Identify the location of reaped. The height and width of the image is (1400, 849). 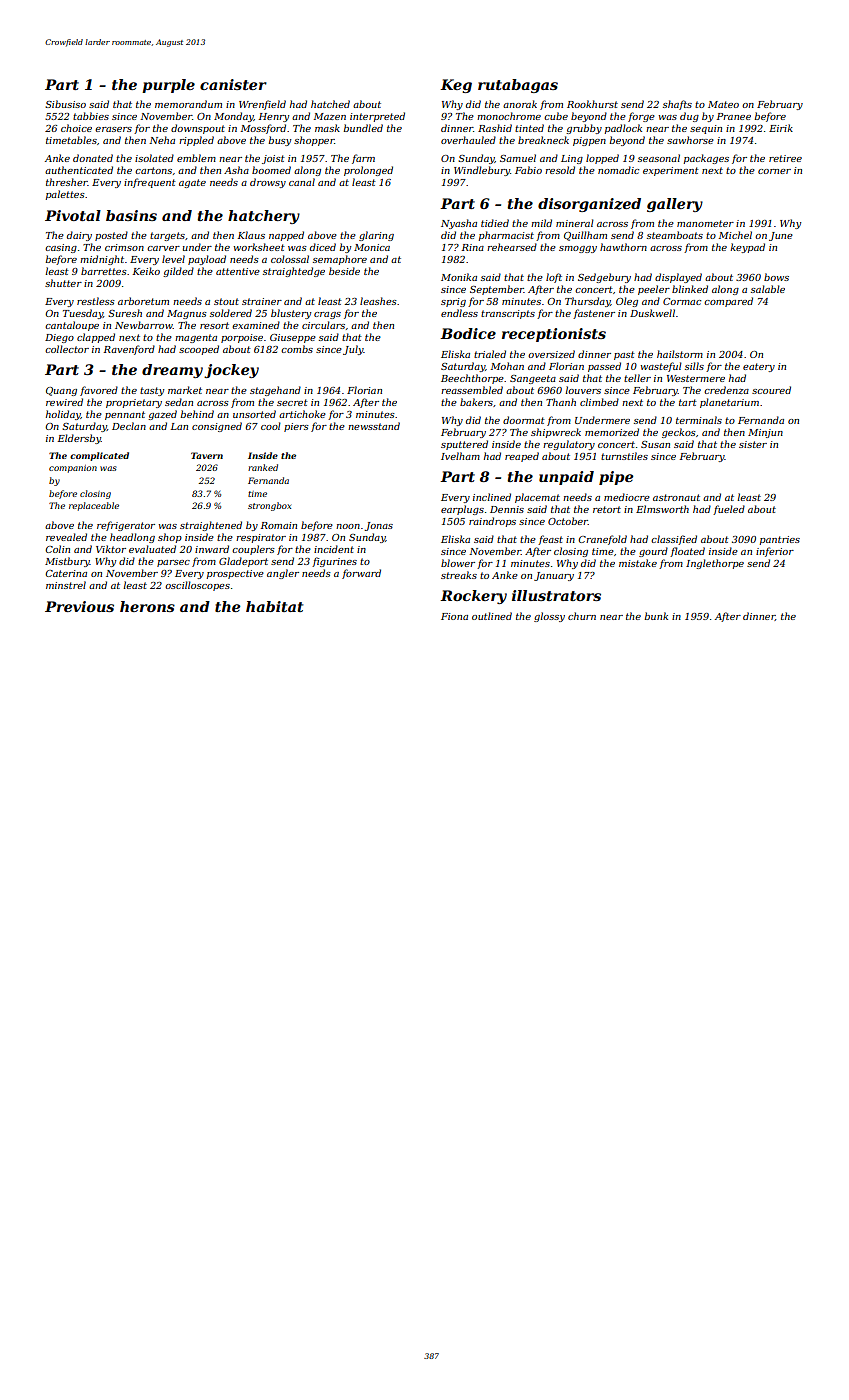
(522, 457).
